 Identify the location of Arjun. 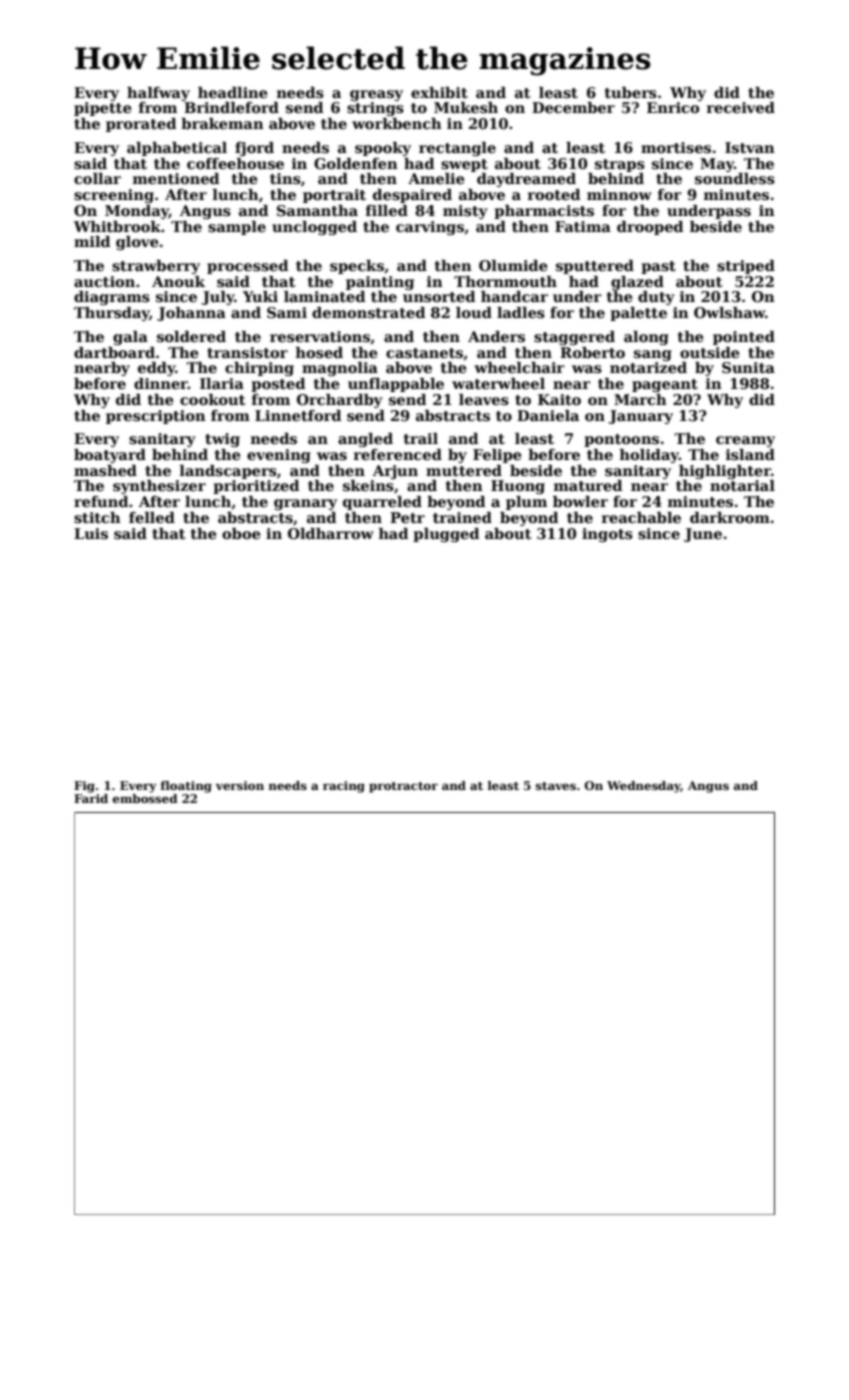
(395, 472).
